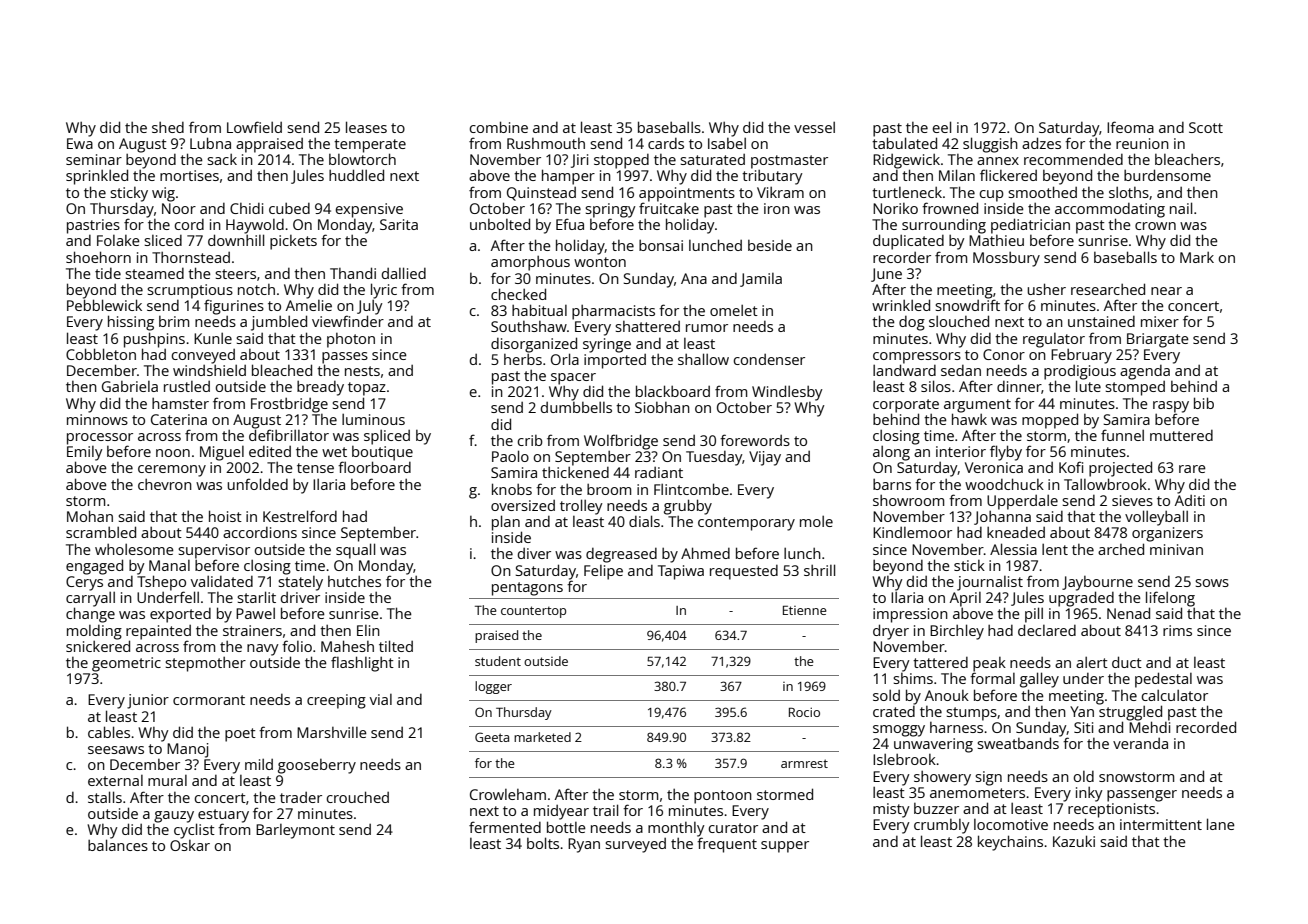 The width and height of the page is (1308, 924). Describe the element at coordinates (819, 570) in the page. I see `shrill` at that location.
